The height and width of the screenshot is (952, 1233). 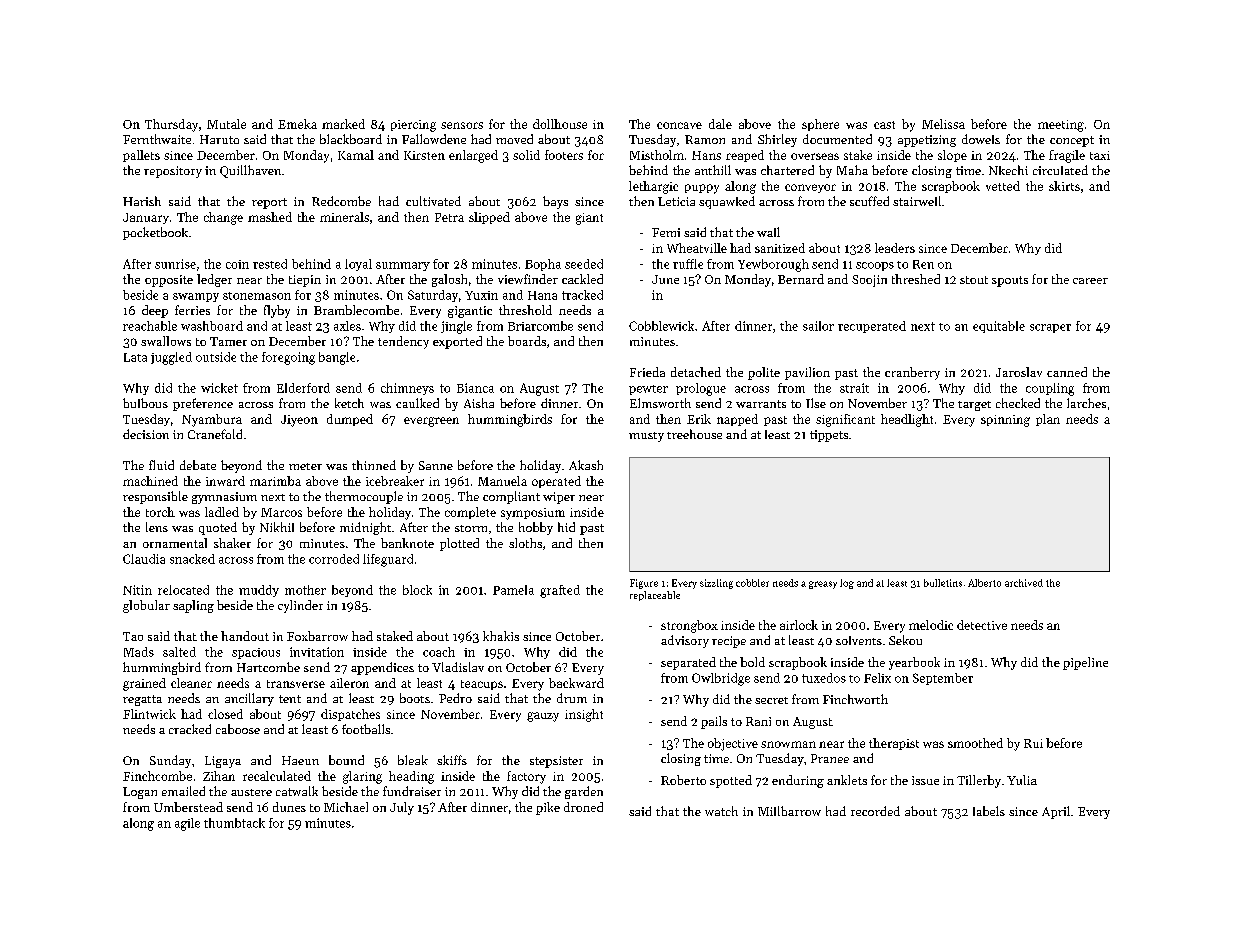 What do you see at coordinates (175, 264) in the screenshot?
I see `sunrise` at bounding box center [175, 264].
